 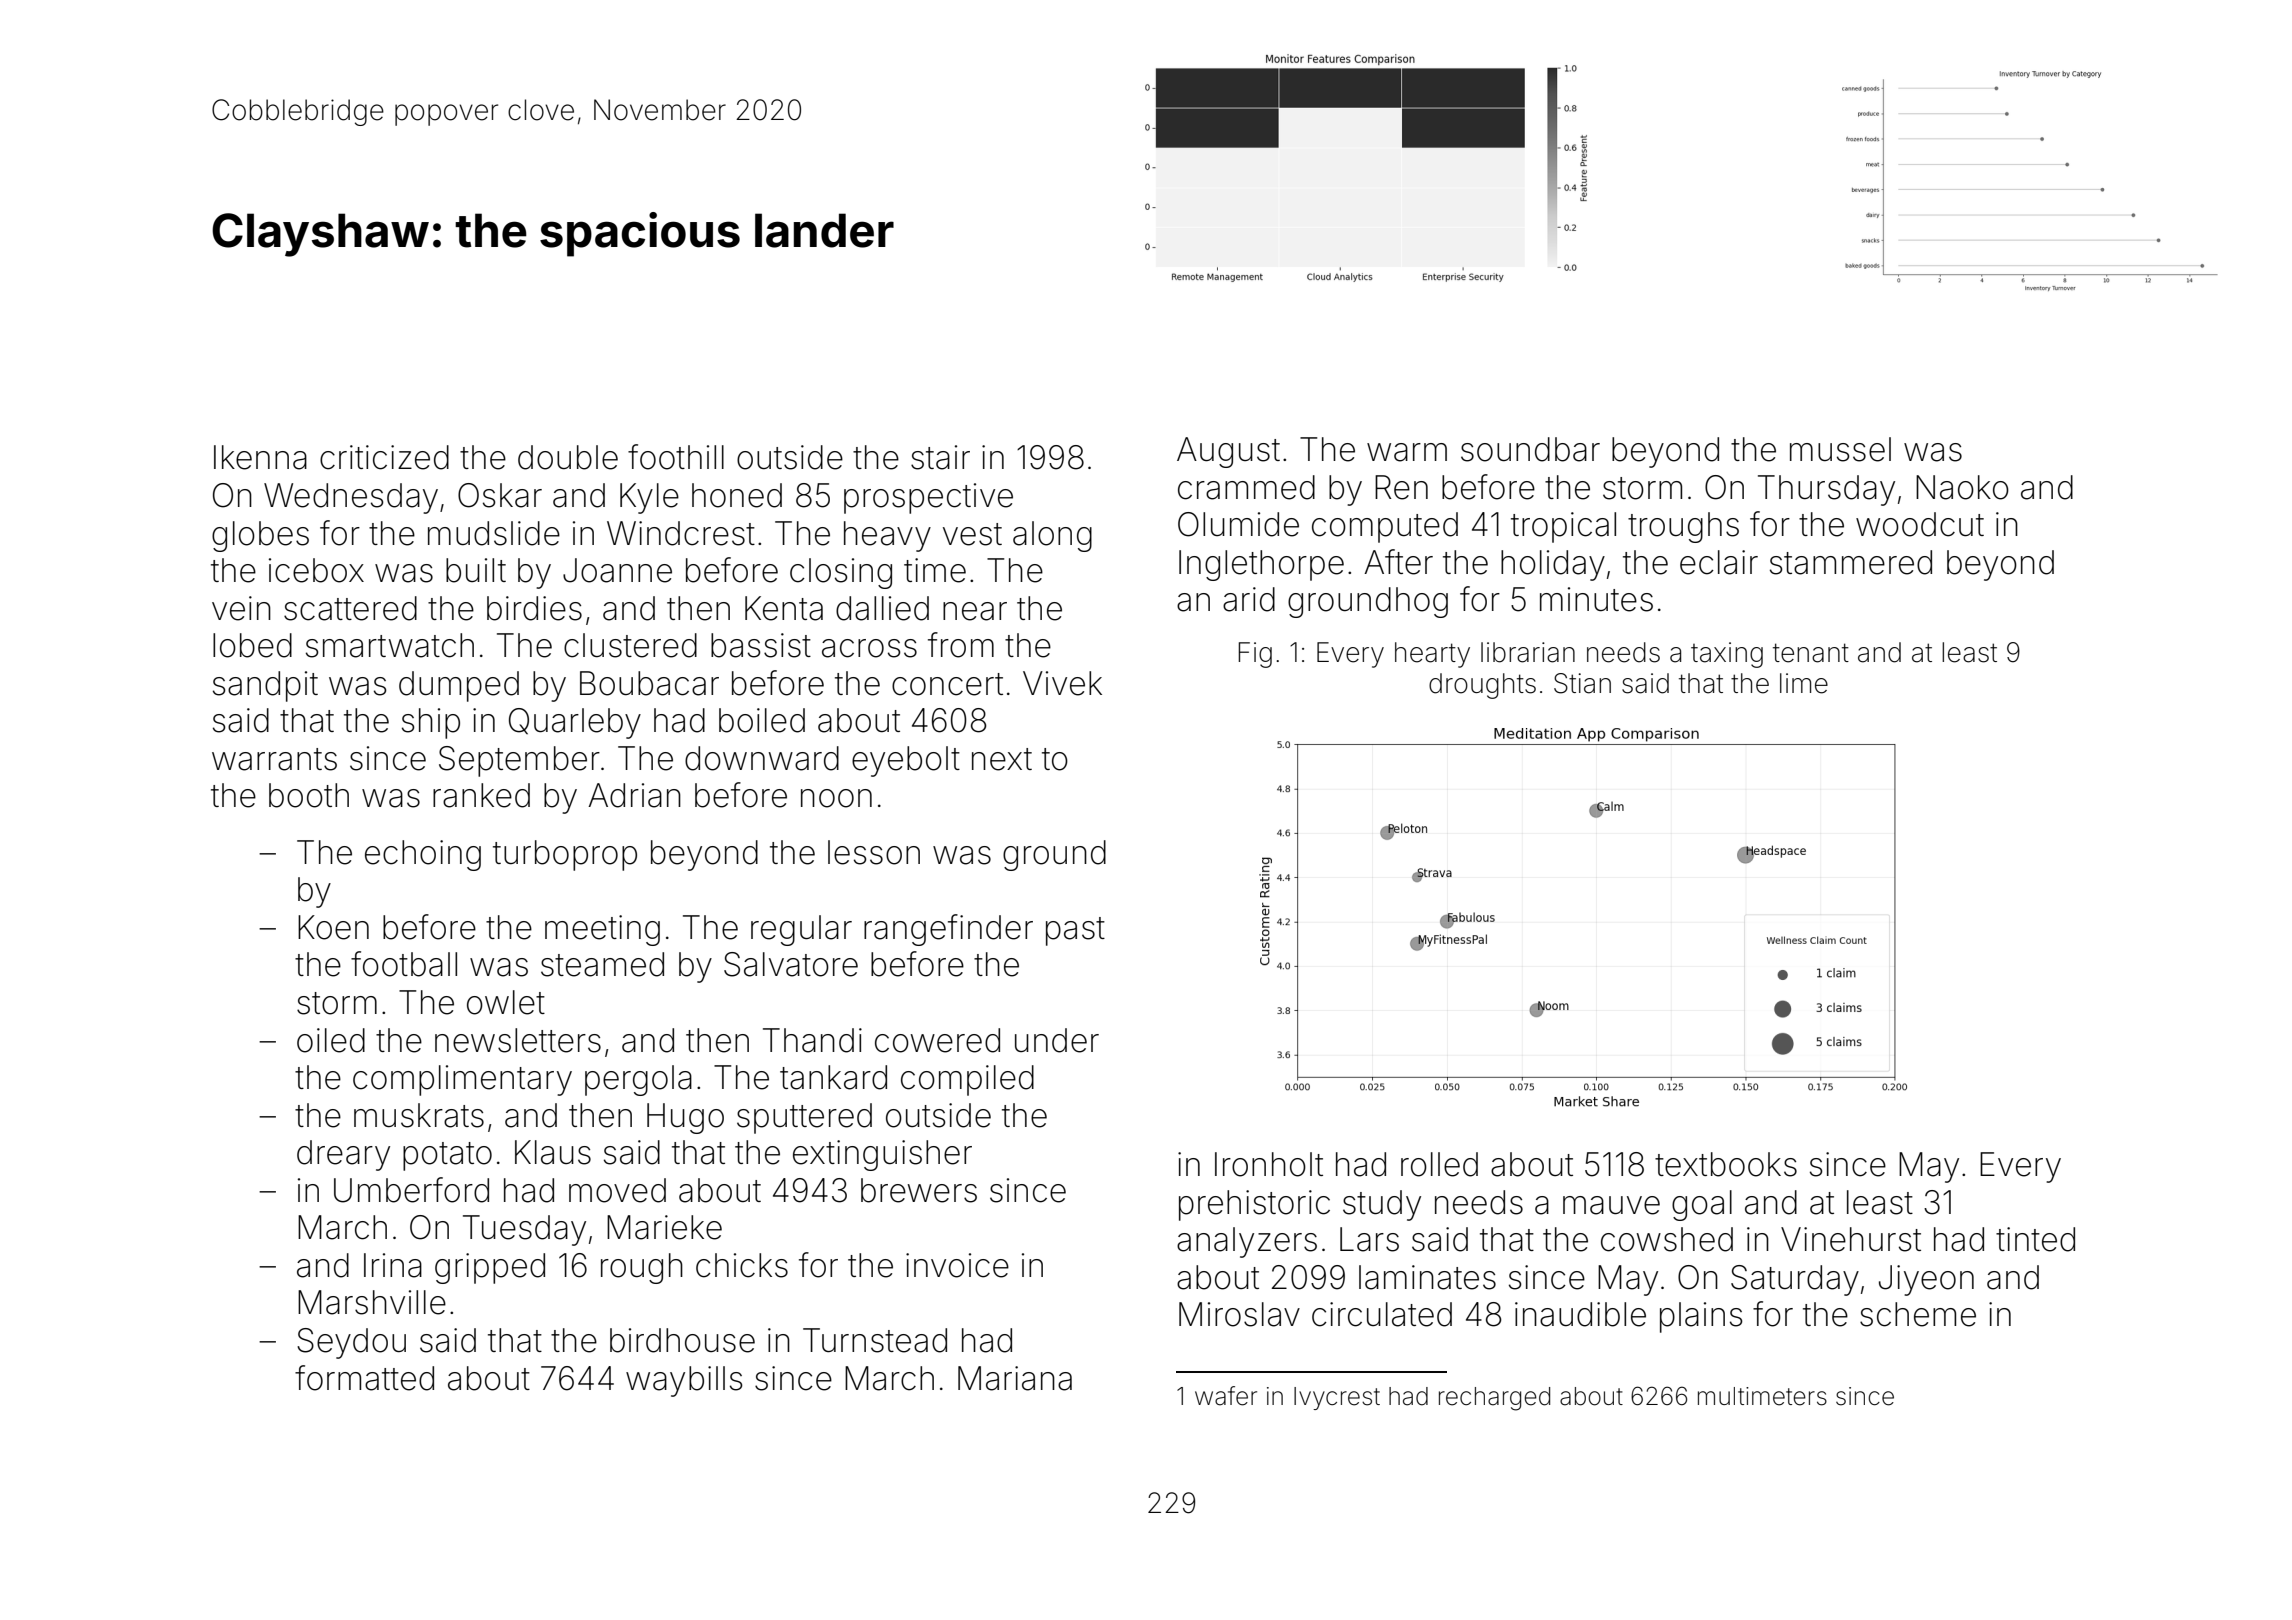 I want to click on muskrats, so click(x=419, y=1115).
